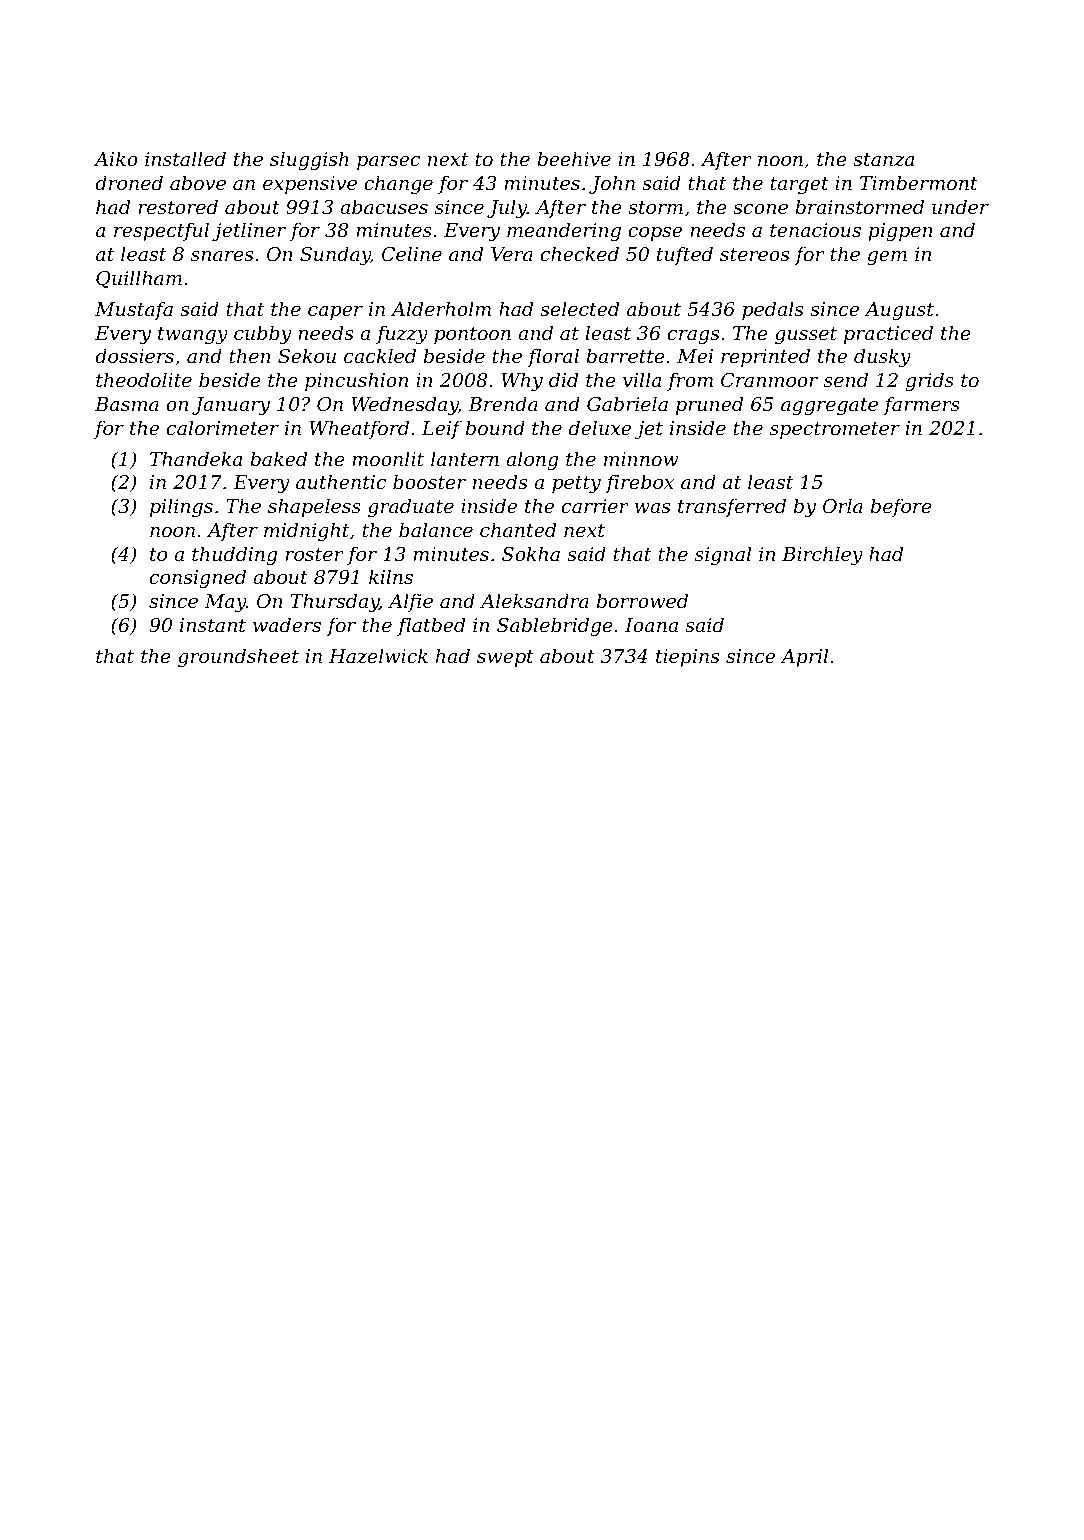 The height and width of the screenshot is (1540, 1084). What do you see at coordinates (507, 208) in the screenshot?
I see `July` at bounding box center [507, 208].
